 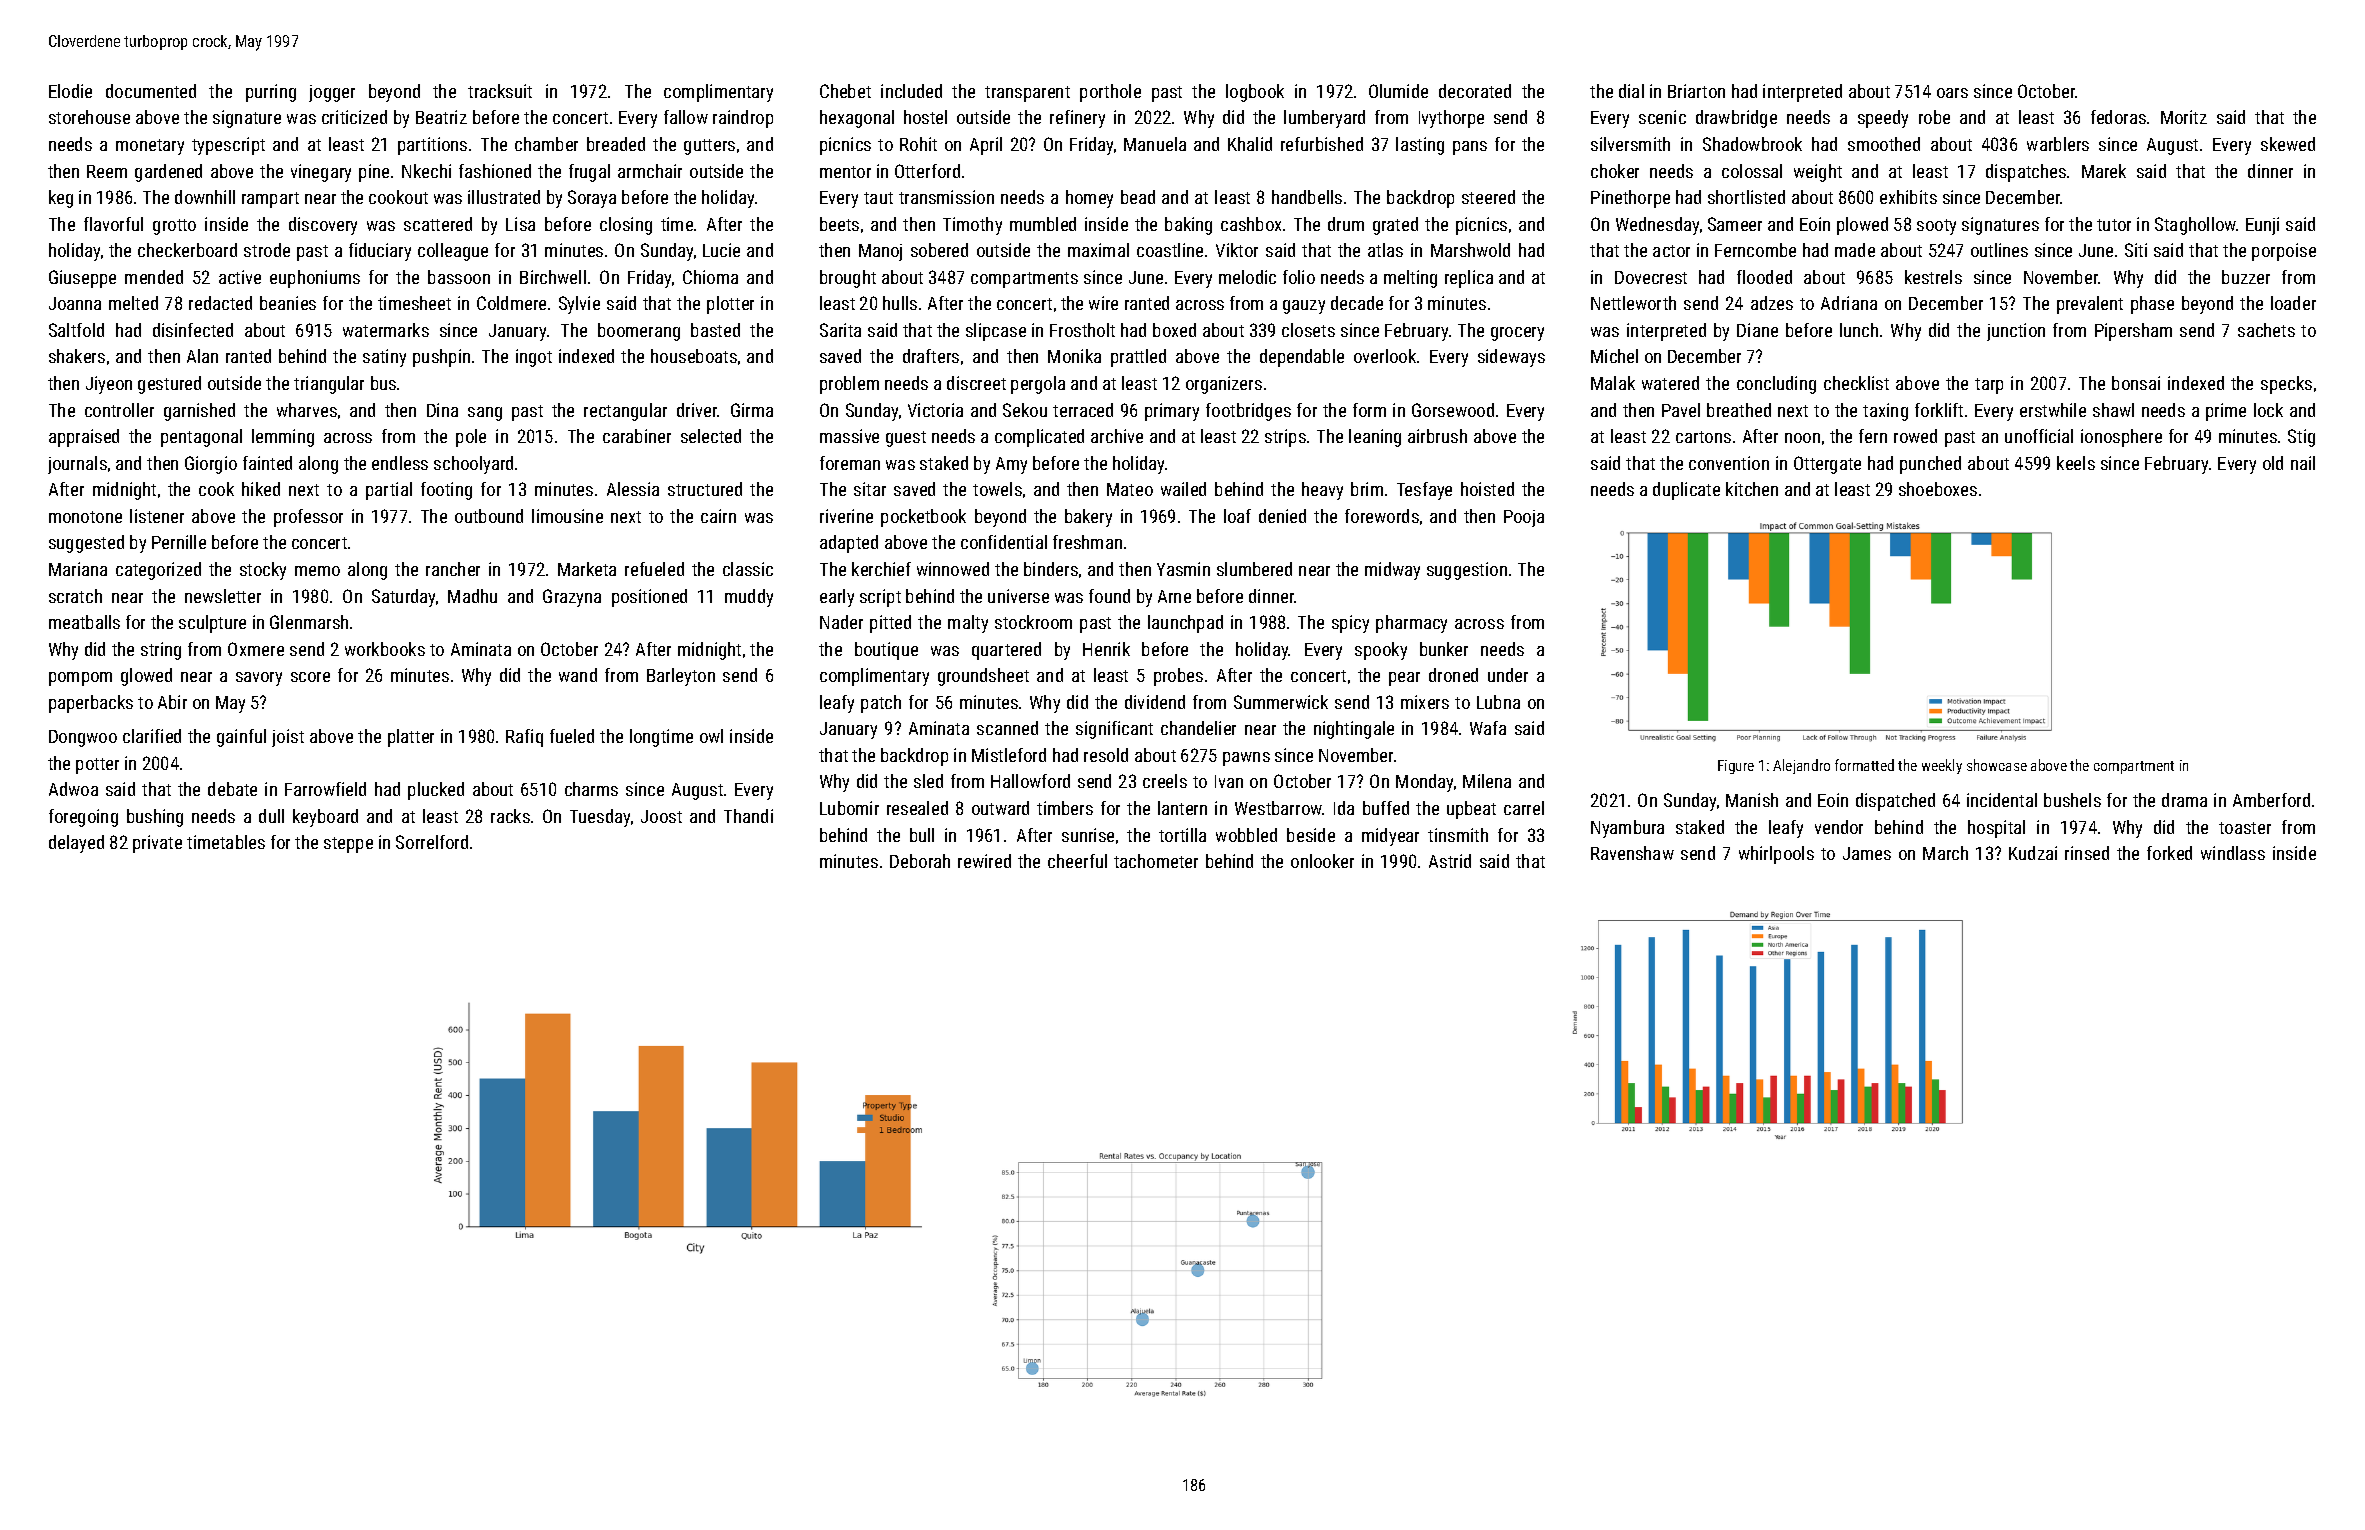 I want to click on under, so click(x=1508, y=675).
